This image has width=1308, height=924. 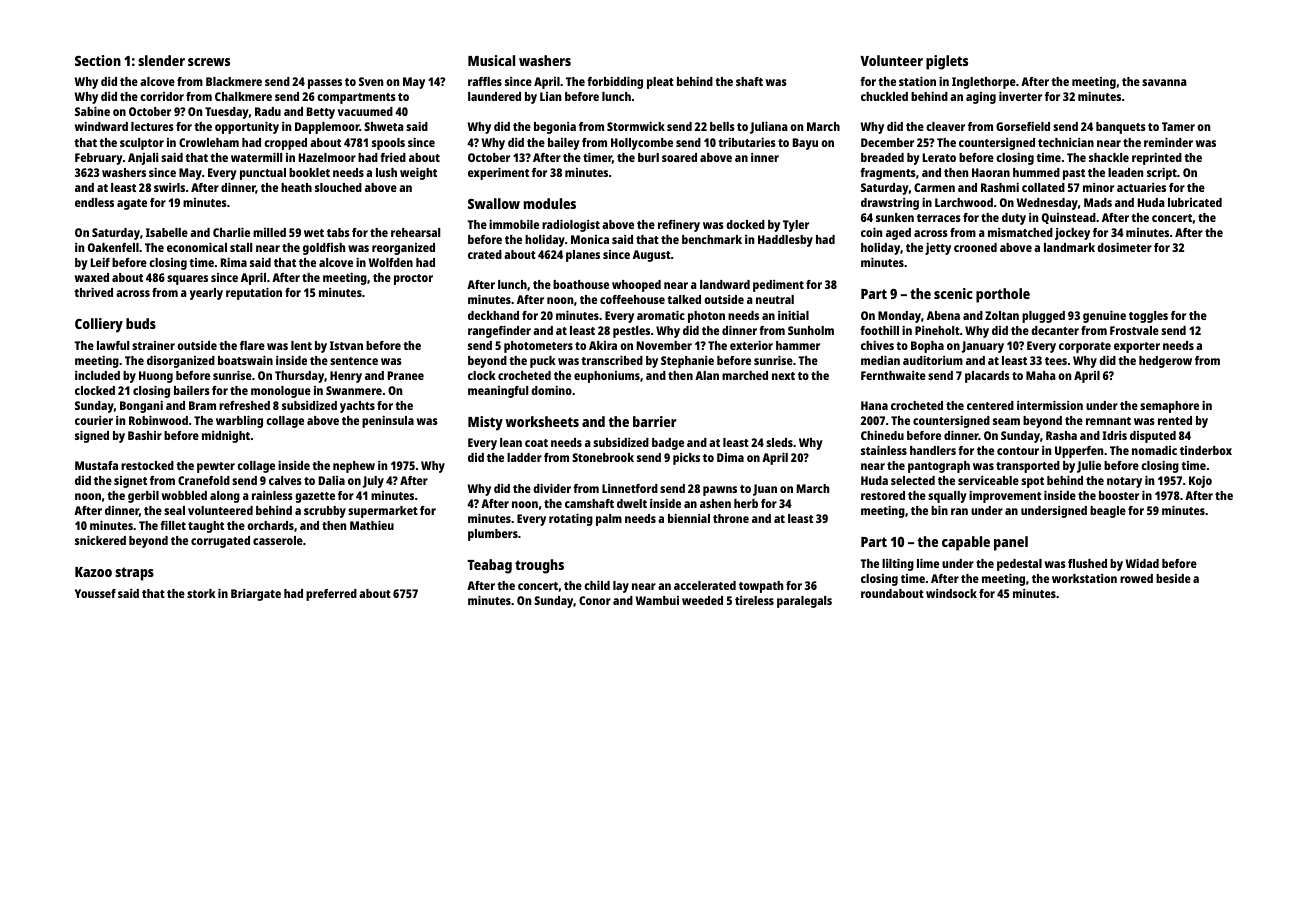 I want to click on Maha, so click(x=1041, y=375).
